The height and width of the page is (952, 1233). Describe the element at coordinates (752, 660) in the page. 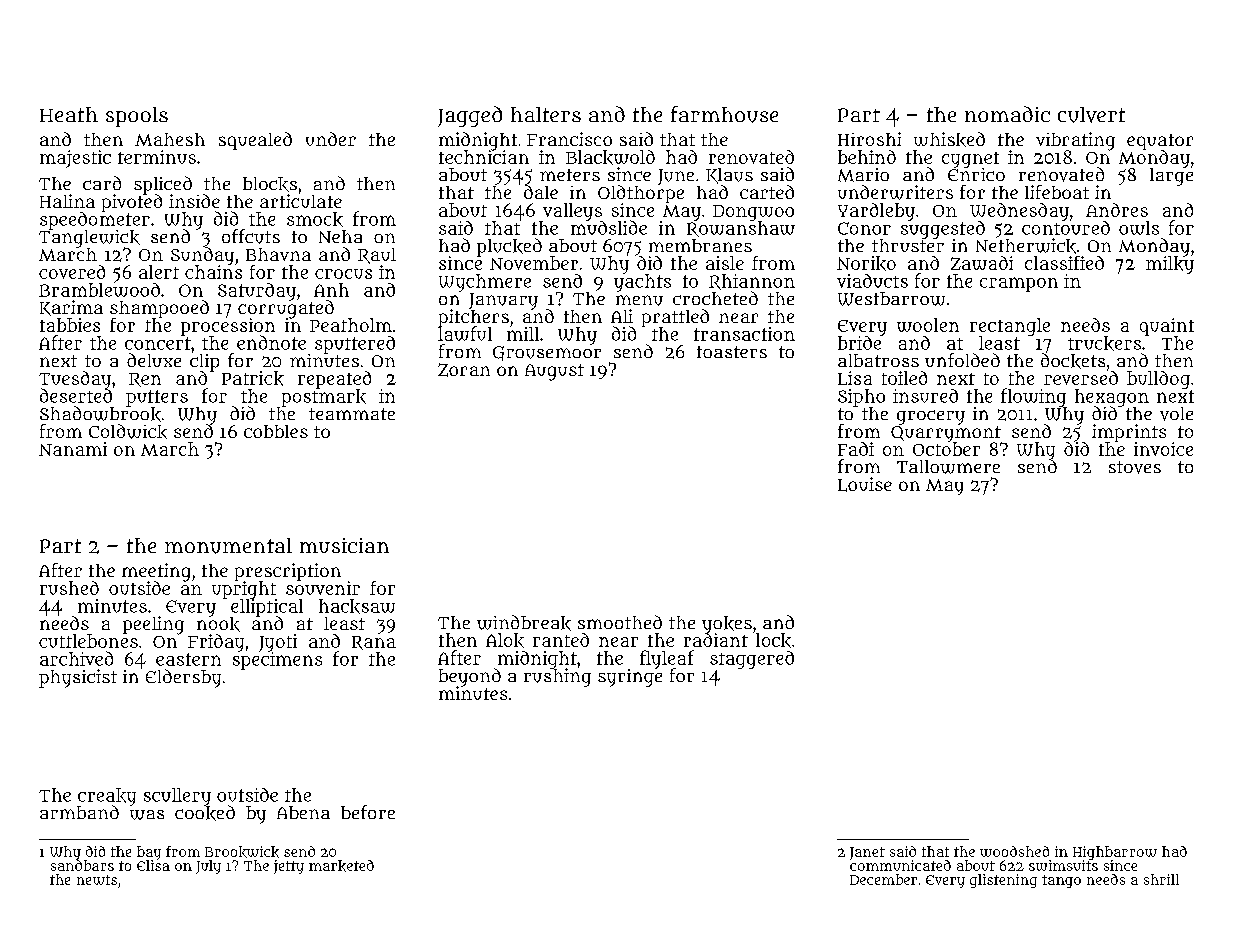

I see `staggered` at that location.
